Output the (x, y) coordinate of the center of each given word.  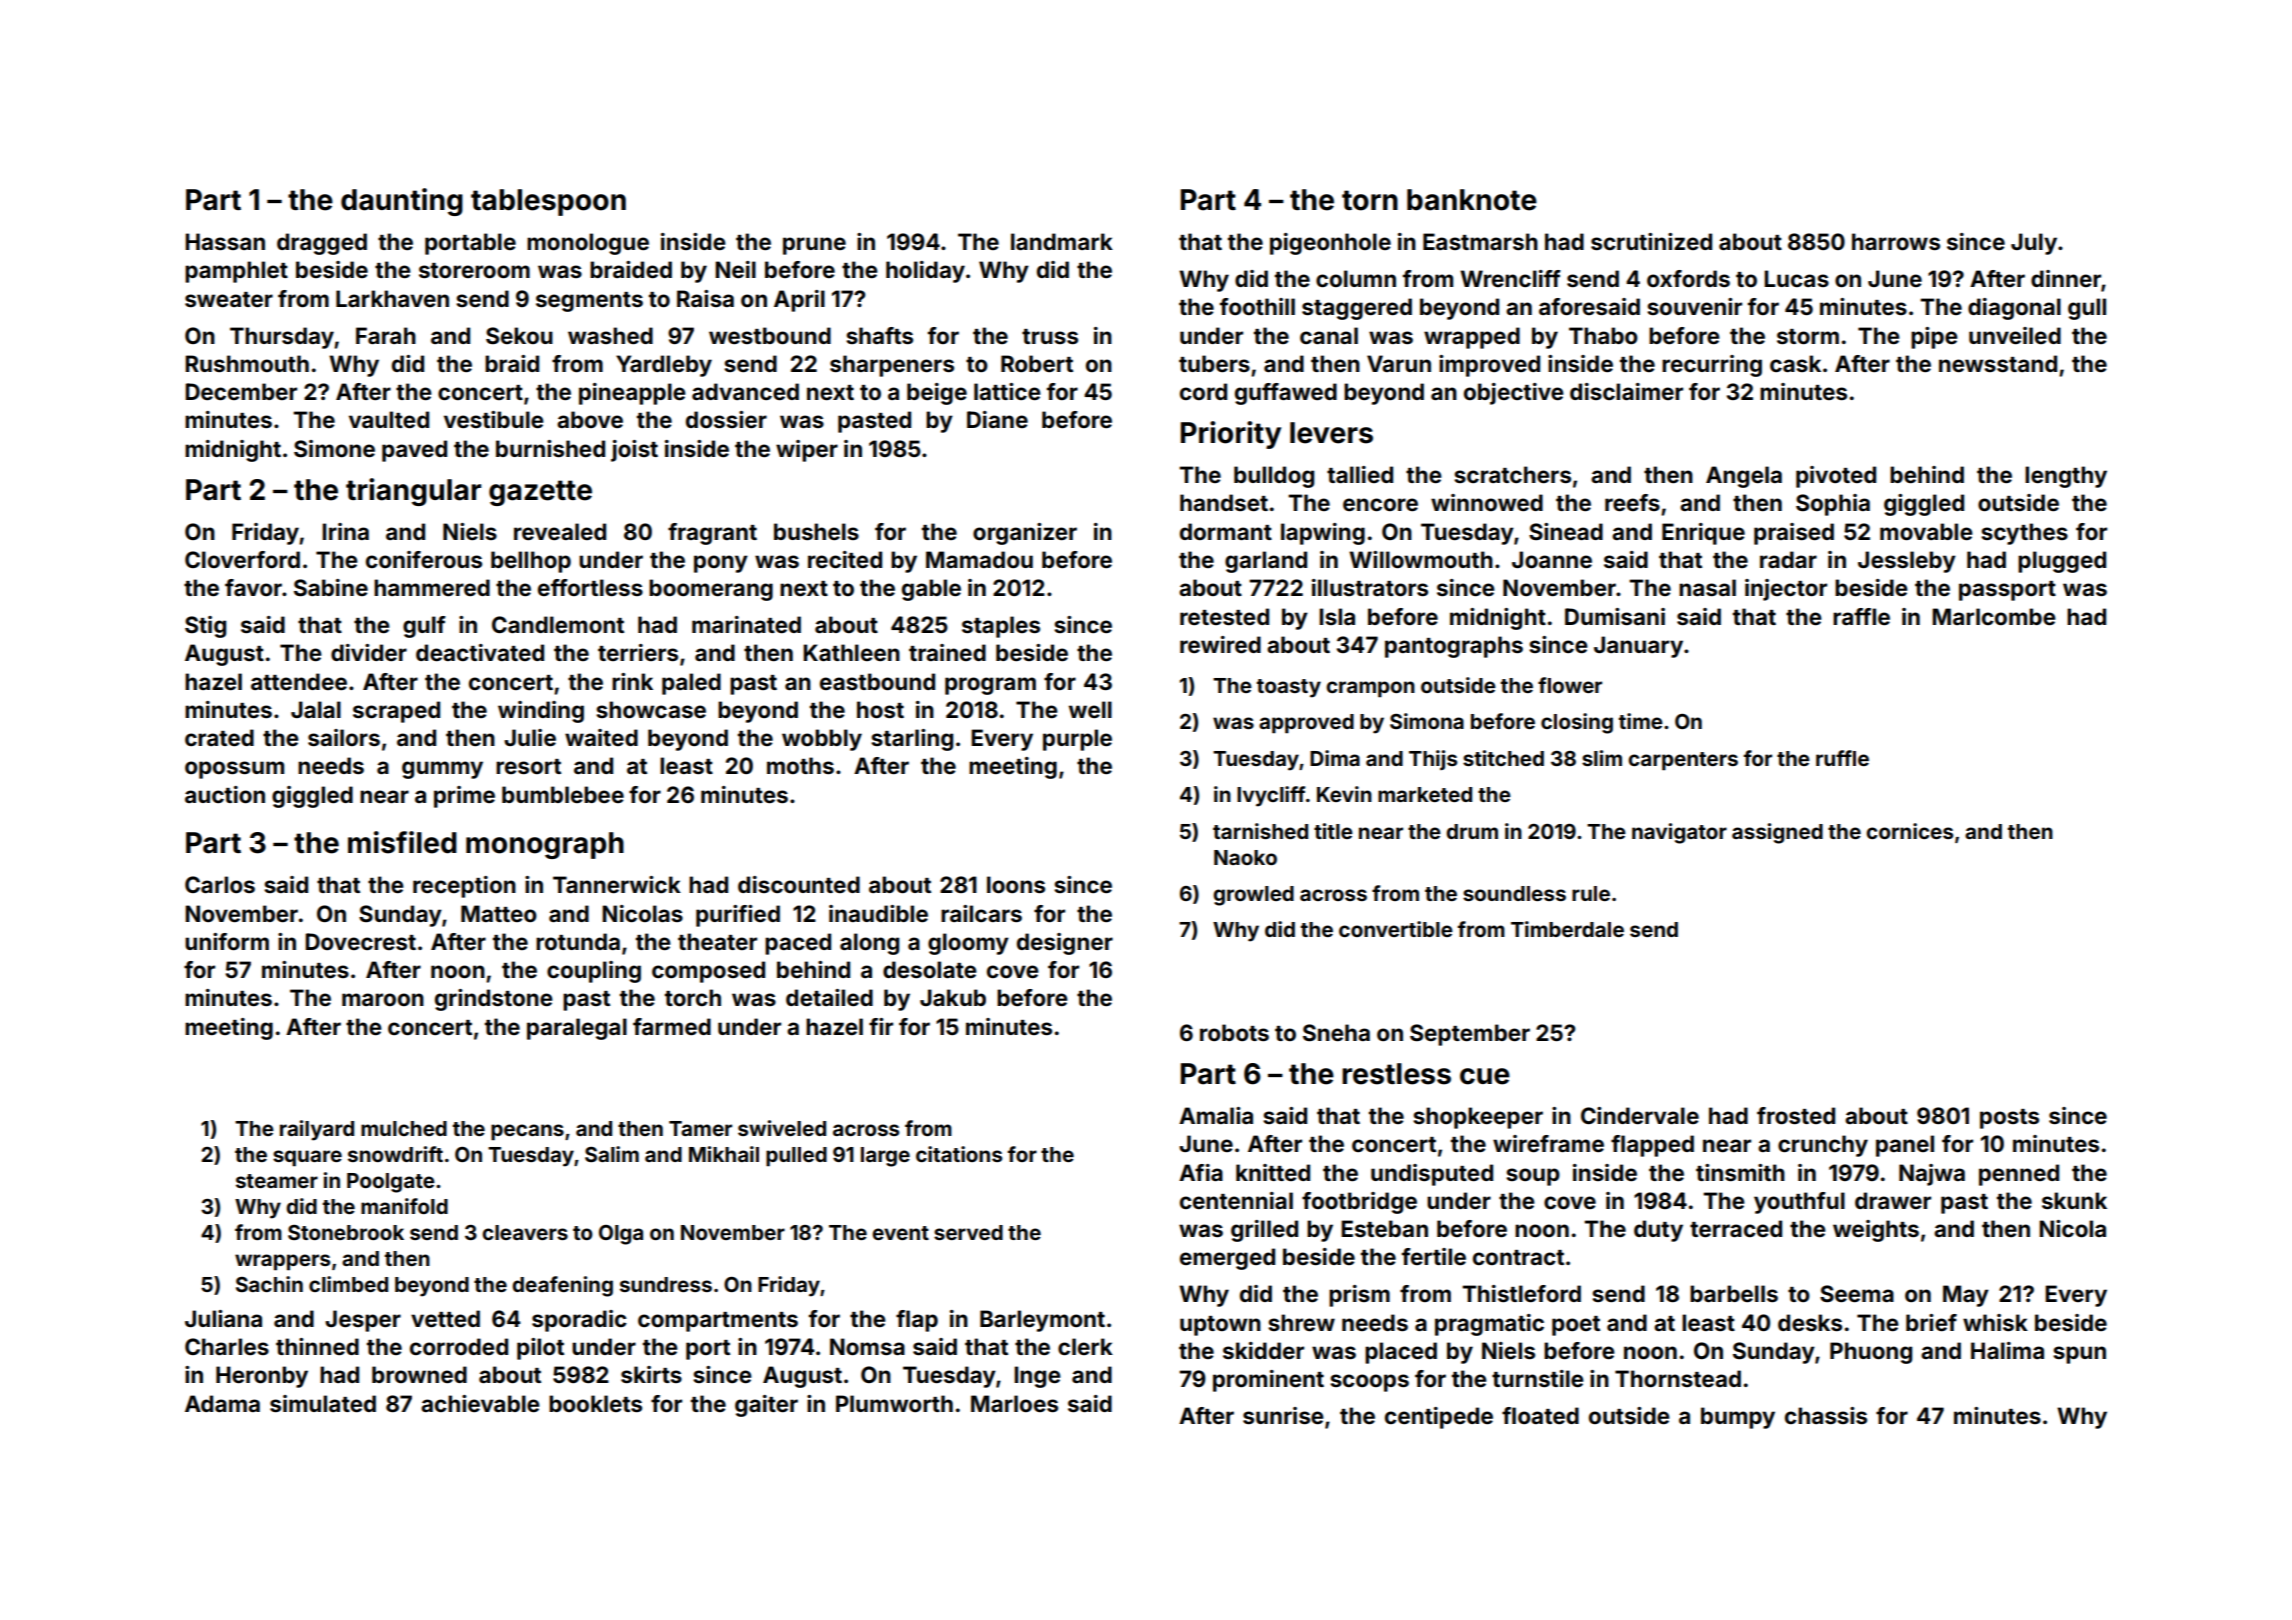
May (1966, 1296)
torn (1370, 200)
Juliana (223, 1318)
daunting (402, 202)
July (2034, 244)
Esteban (1384, 1228)
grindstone (494, 1000)
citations (959, 1154)
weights (1876, 1231)
